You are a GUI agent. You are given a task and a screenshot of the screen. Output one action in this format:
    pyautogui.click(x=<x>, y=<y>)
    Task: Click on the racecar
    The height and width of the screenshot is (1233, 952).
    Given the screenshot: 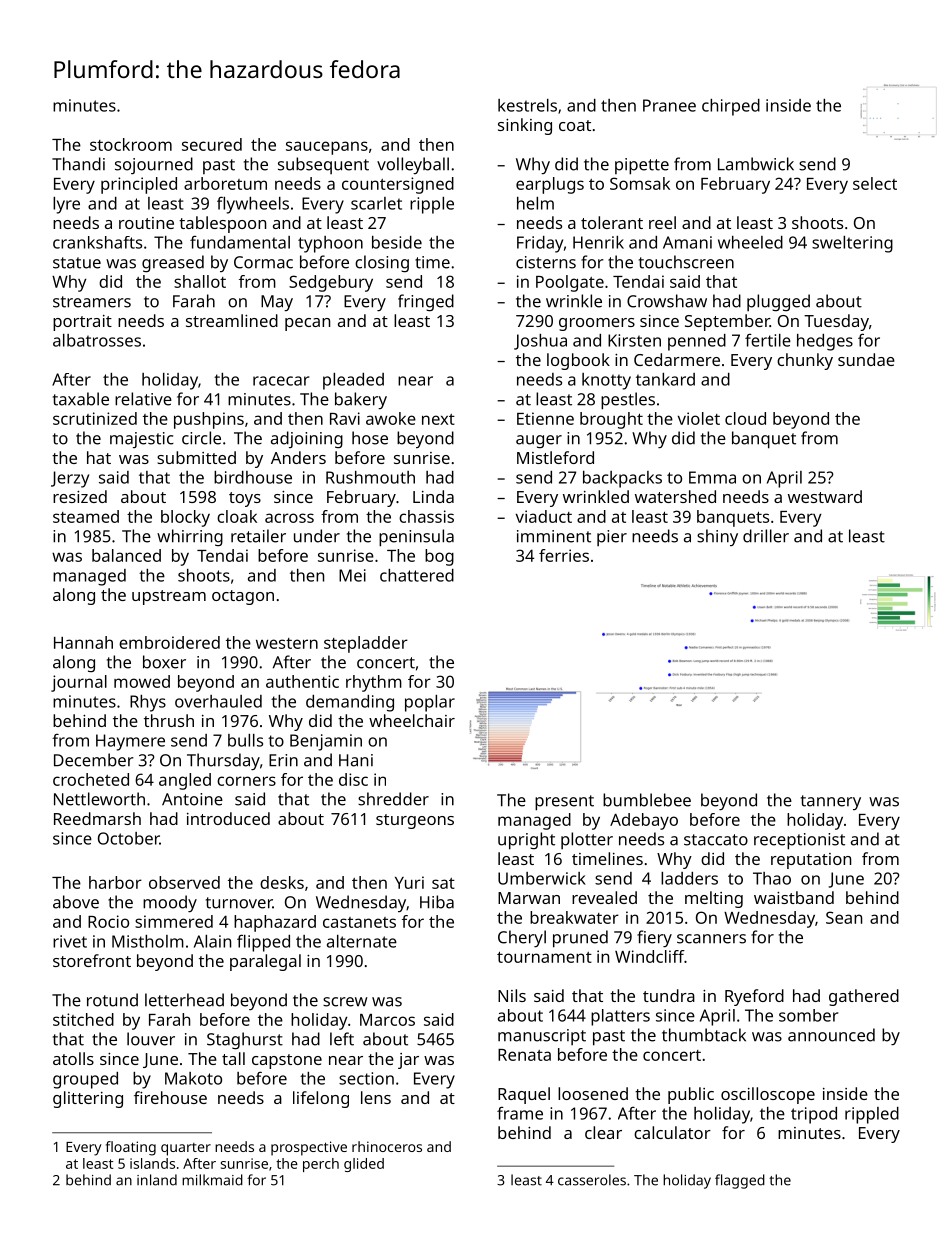 What is the action you would take?
    pyautogui.click(x=281, y=381)
